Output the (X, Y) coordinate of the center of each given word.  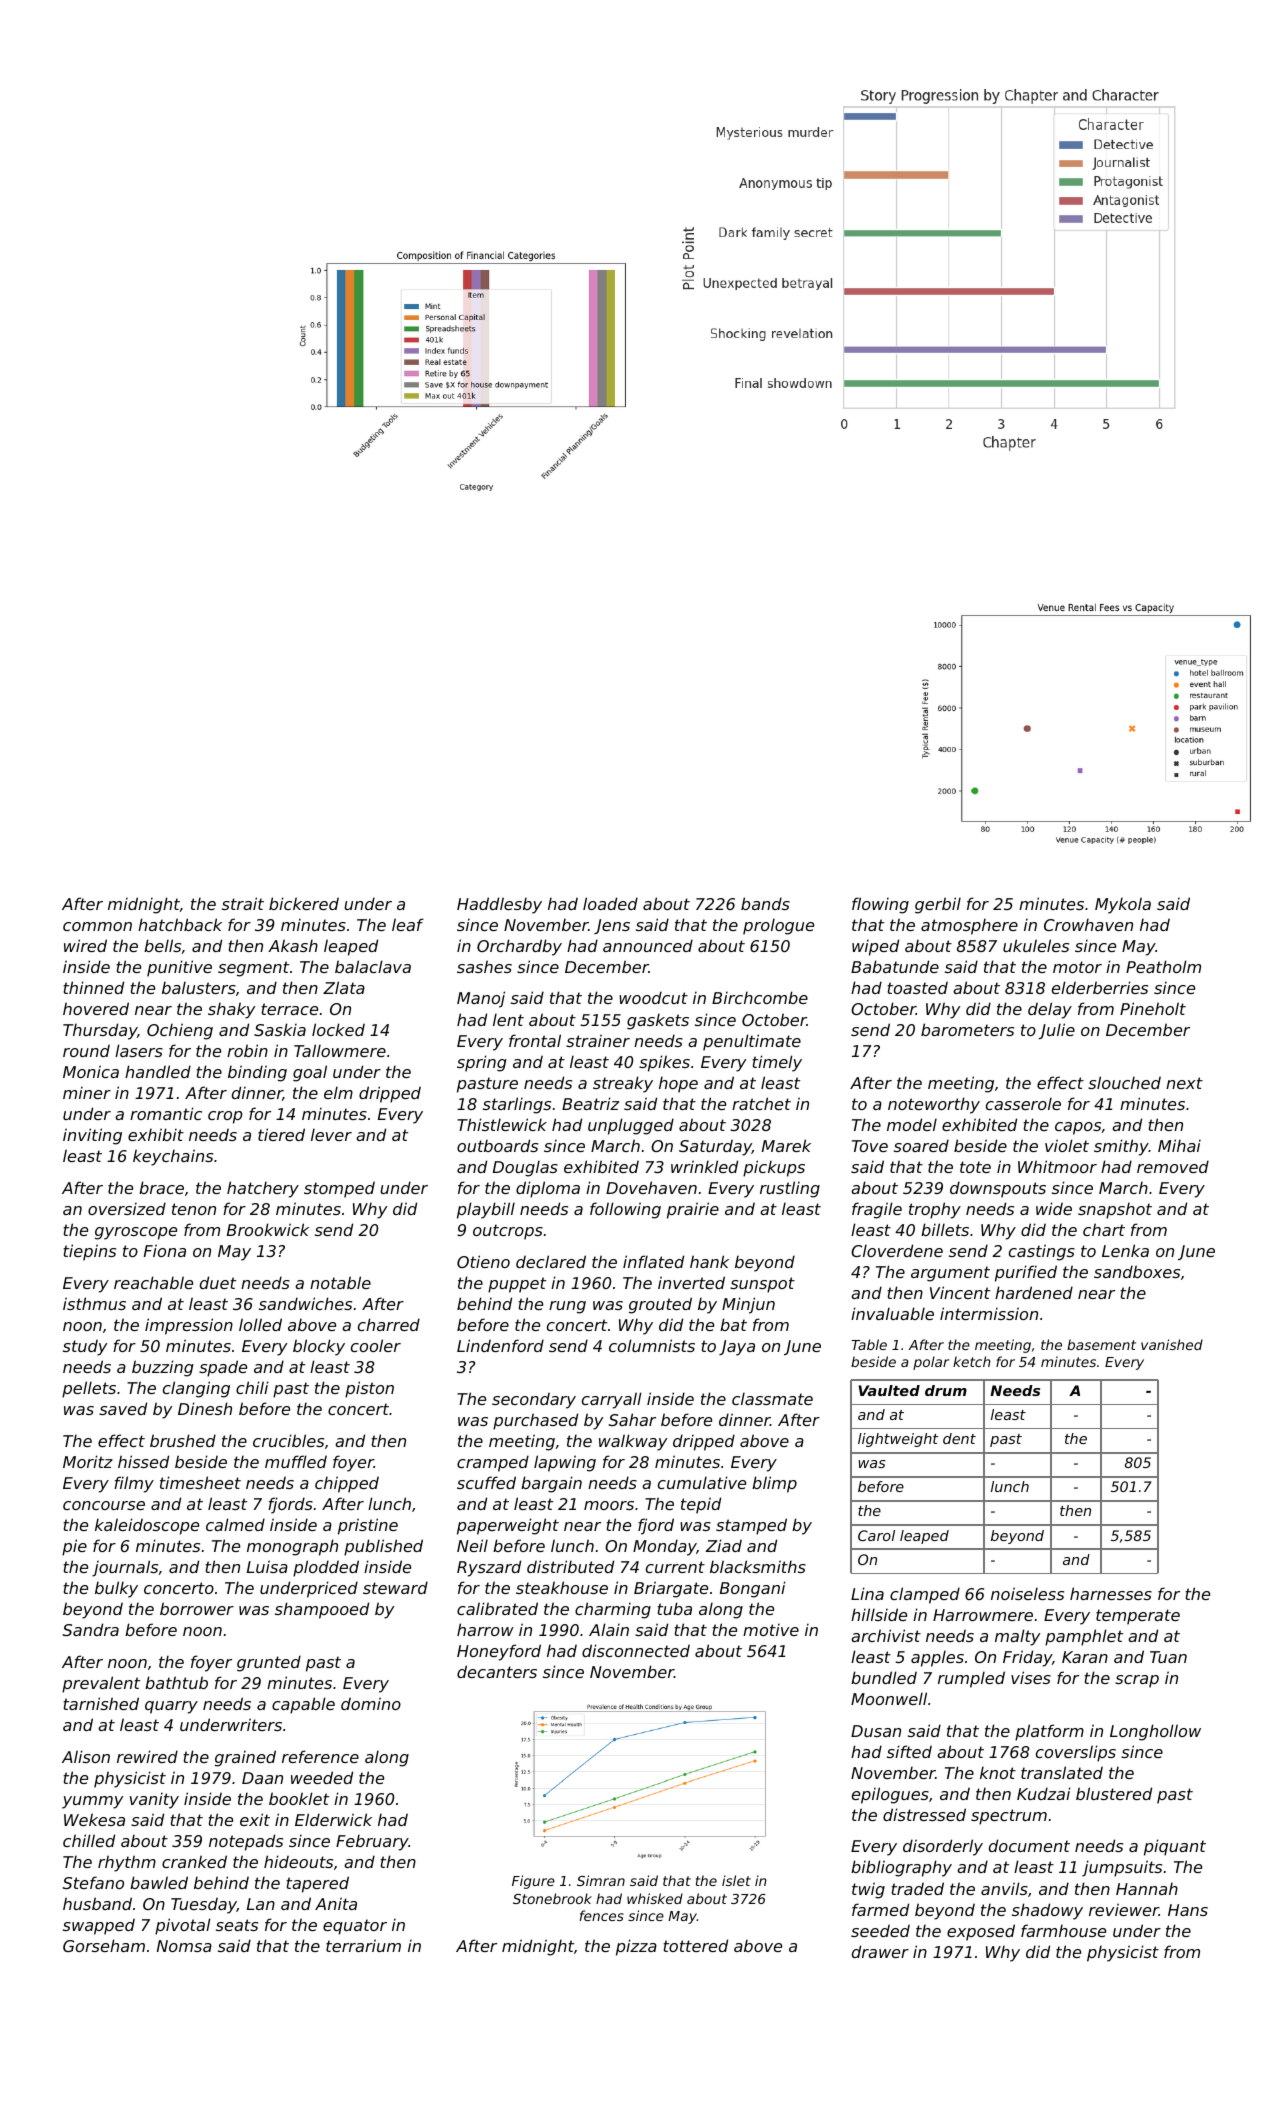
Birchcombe (760, 997)
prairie (693, 1210)
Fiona (165, 1250)
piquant (1175, 1847)
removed (1173, 1166)
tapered (317, 1884)
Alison (86, 1756)
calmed (235, 1524)
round (86, 1050)
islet (736, 1880)
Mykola (1123, 905)
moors (609, 1505)
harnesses (1111, 1593)
